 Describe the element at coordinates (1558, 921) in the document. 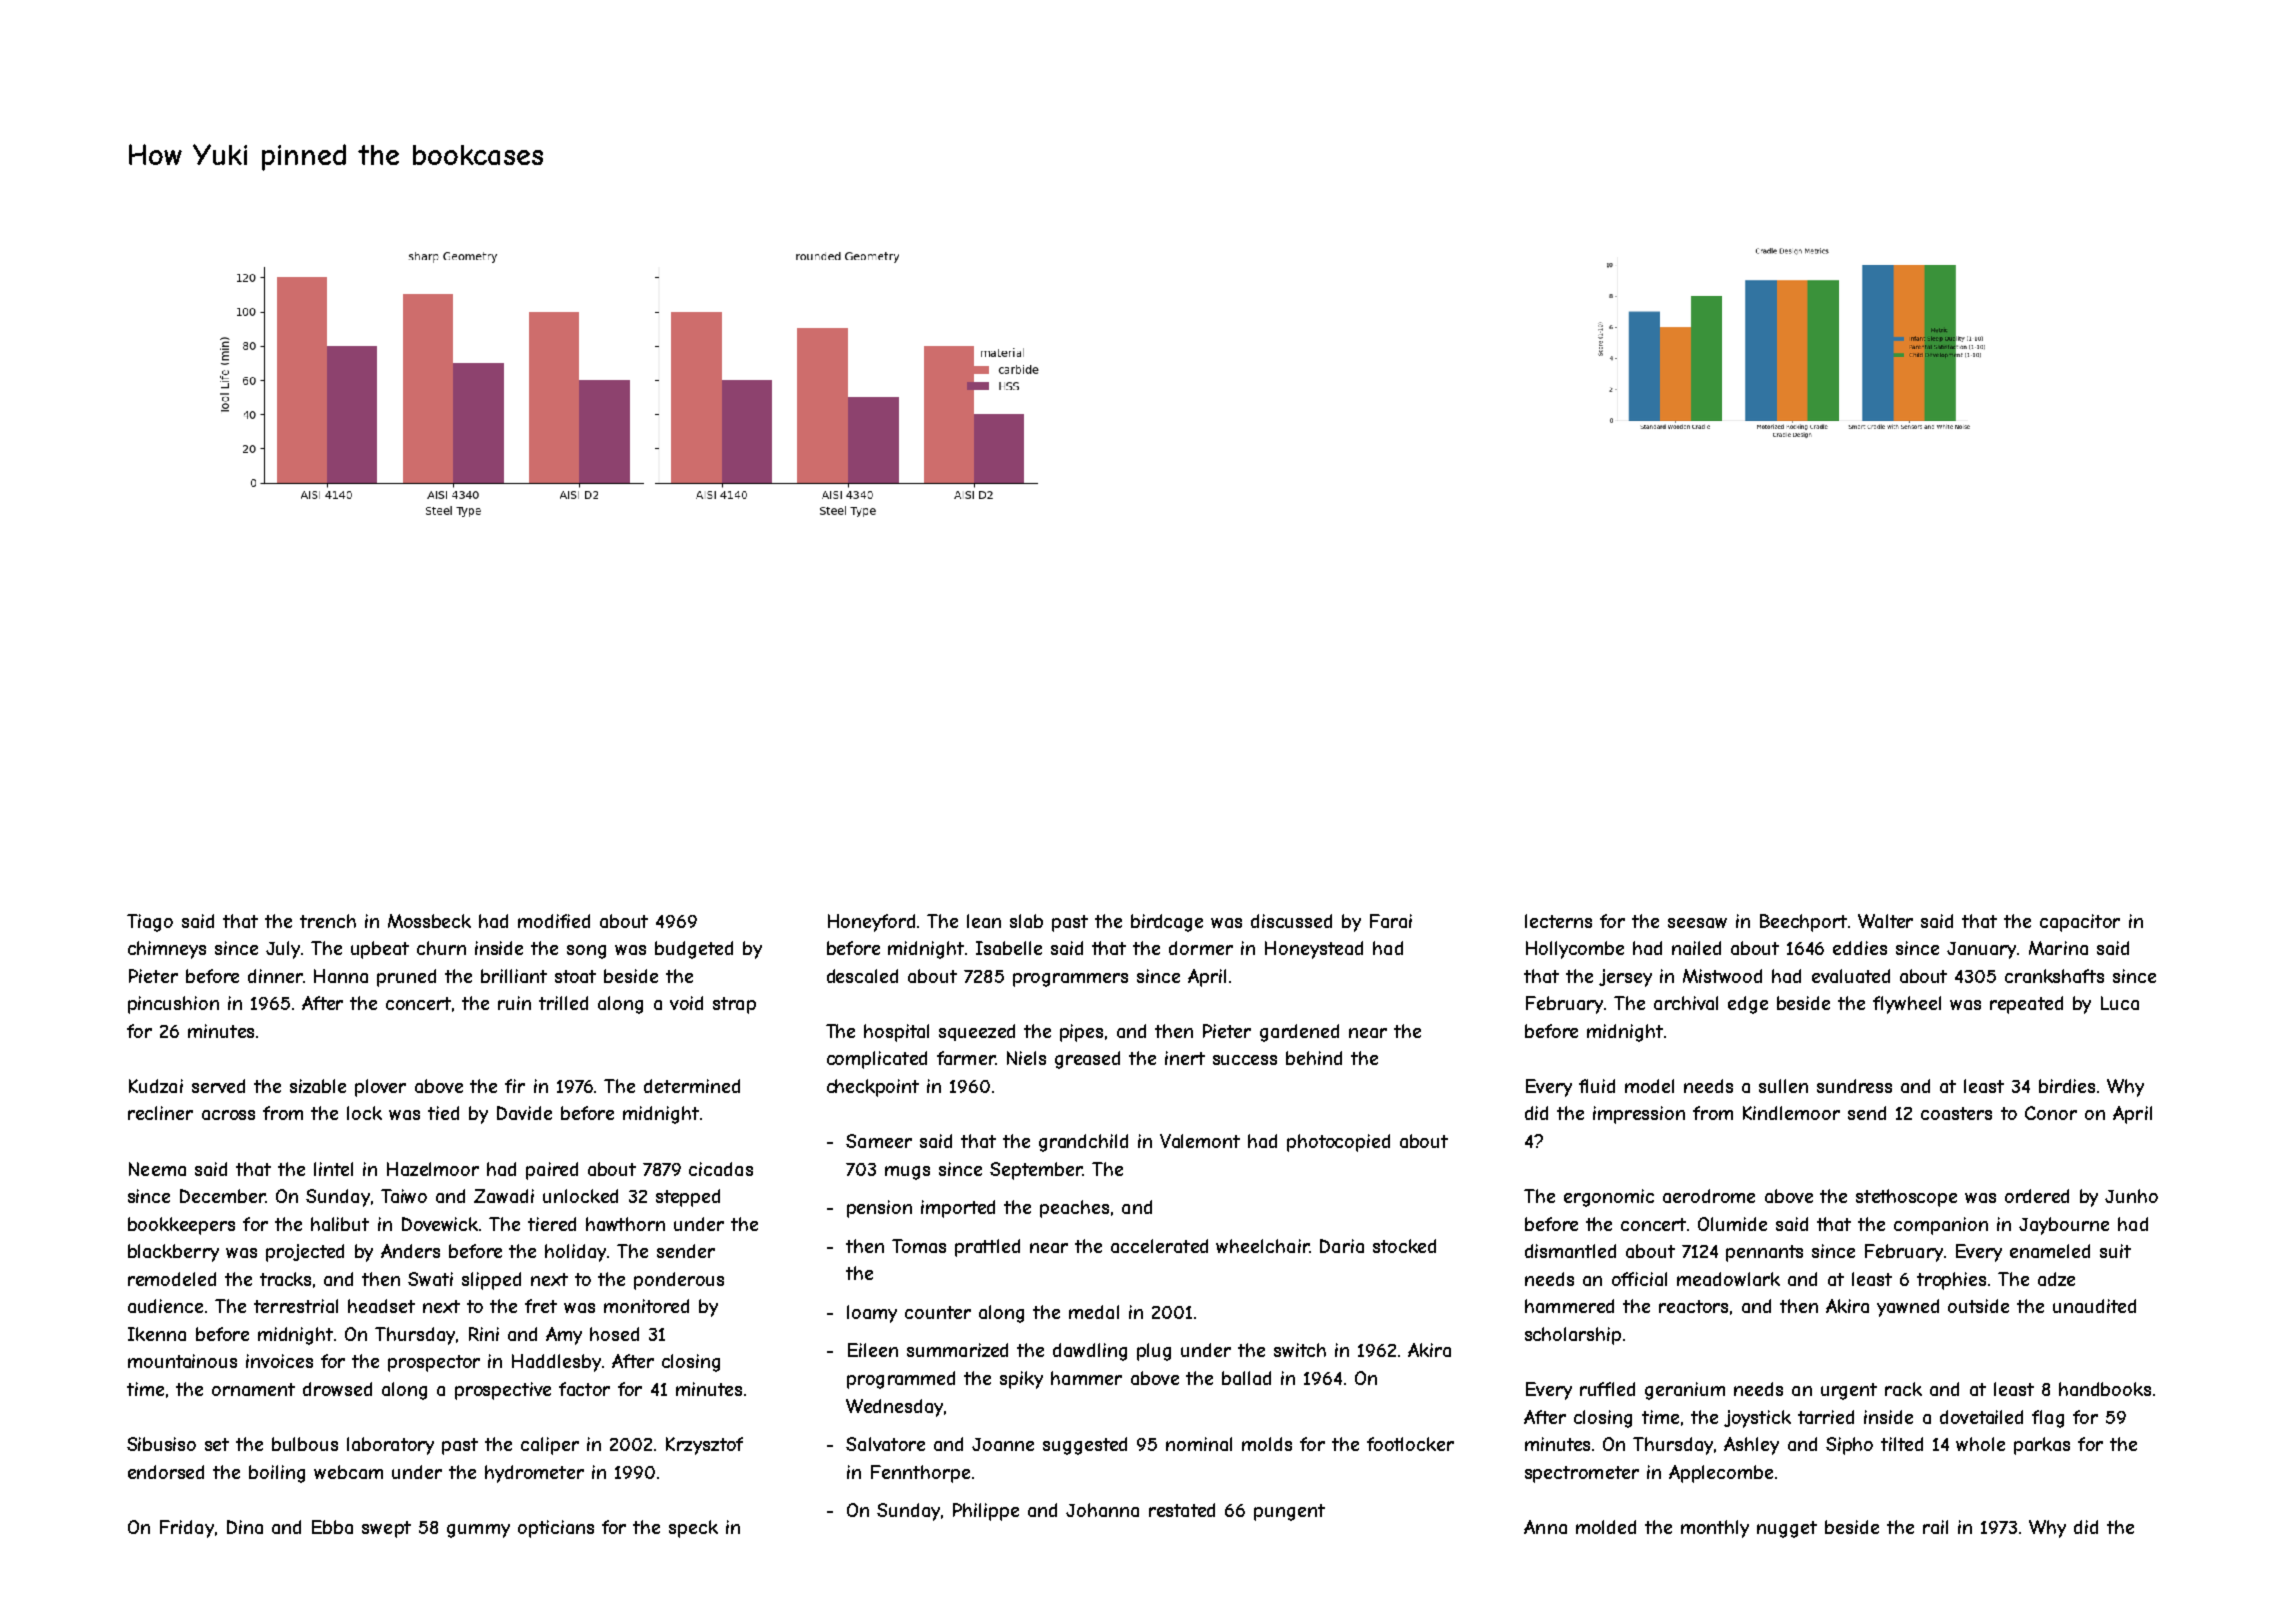

I see `lecterns` at that location.
